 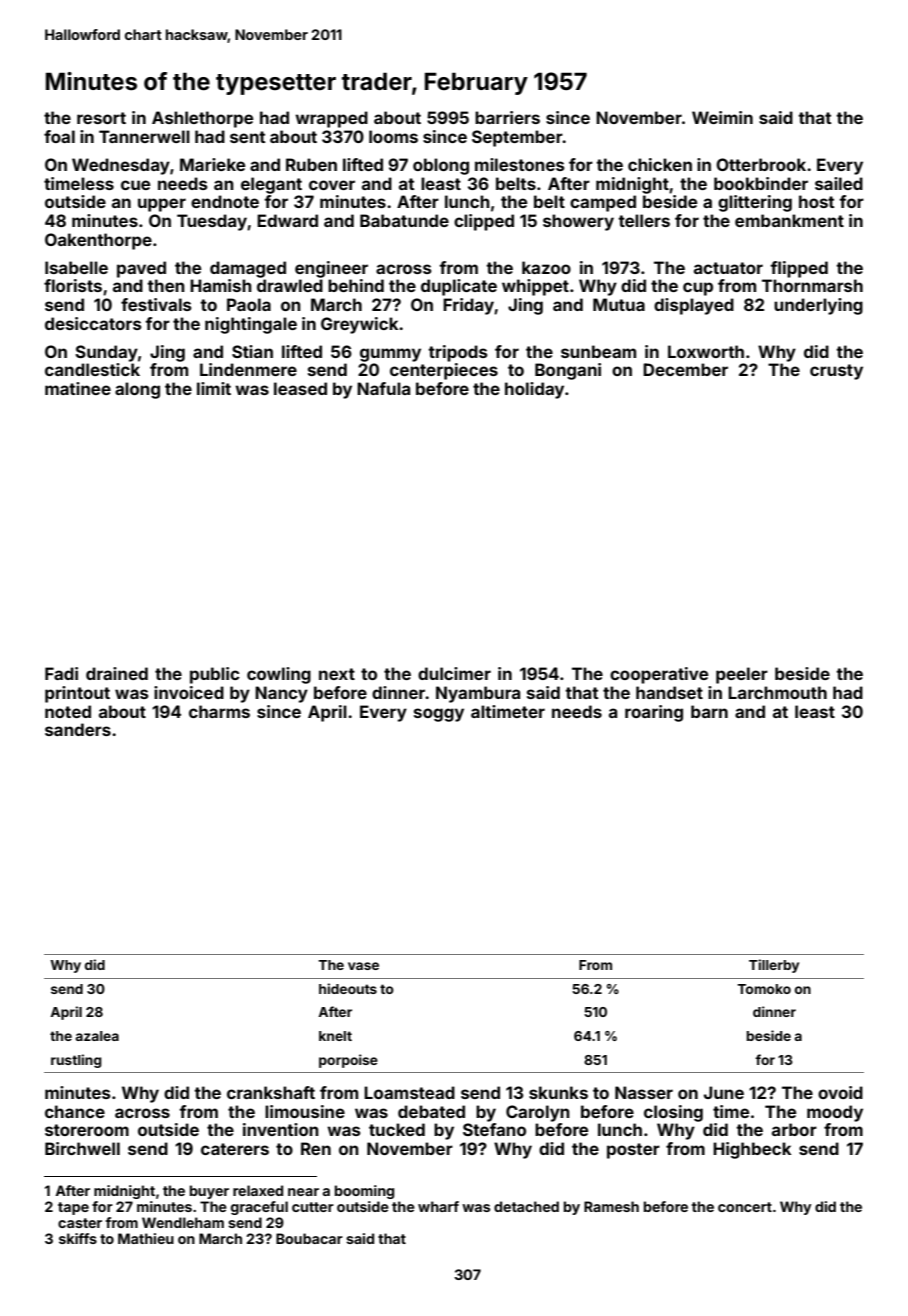 What do you see at coordinates (59, 136) in the screenshot?
I see `foal` at bounding box center [59, 136].
